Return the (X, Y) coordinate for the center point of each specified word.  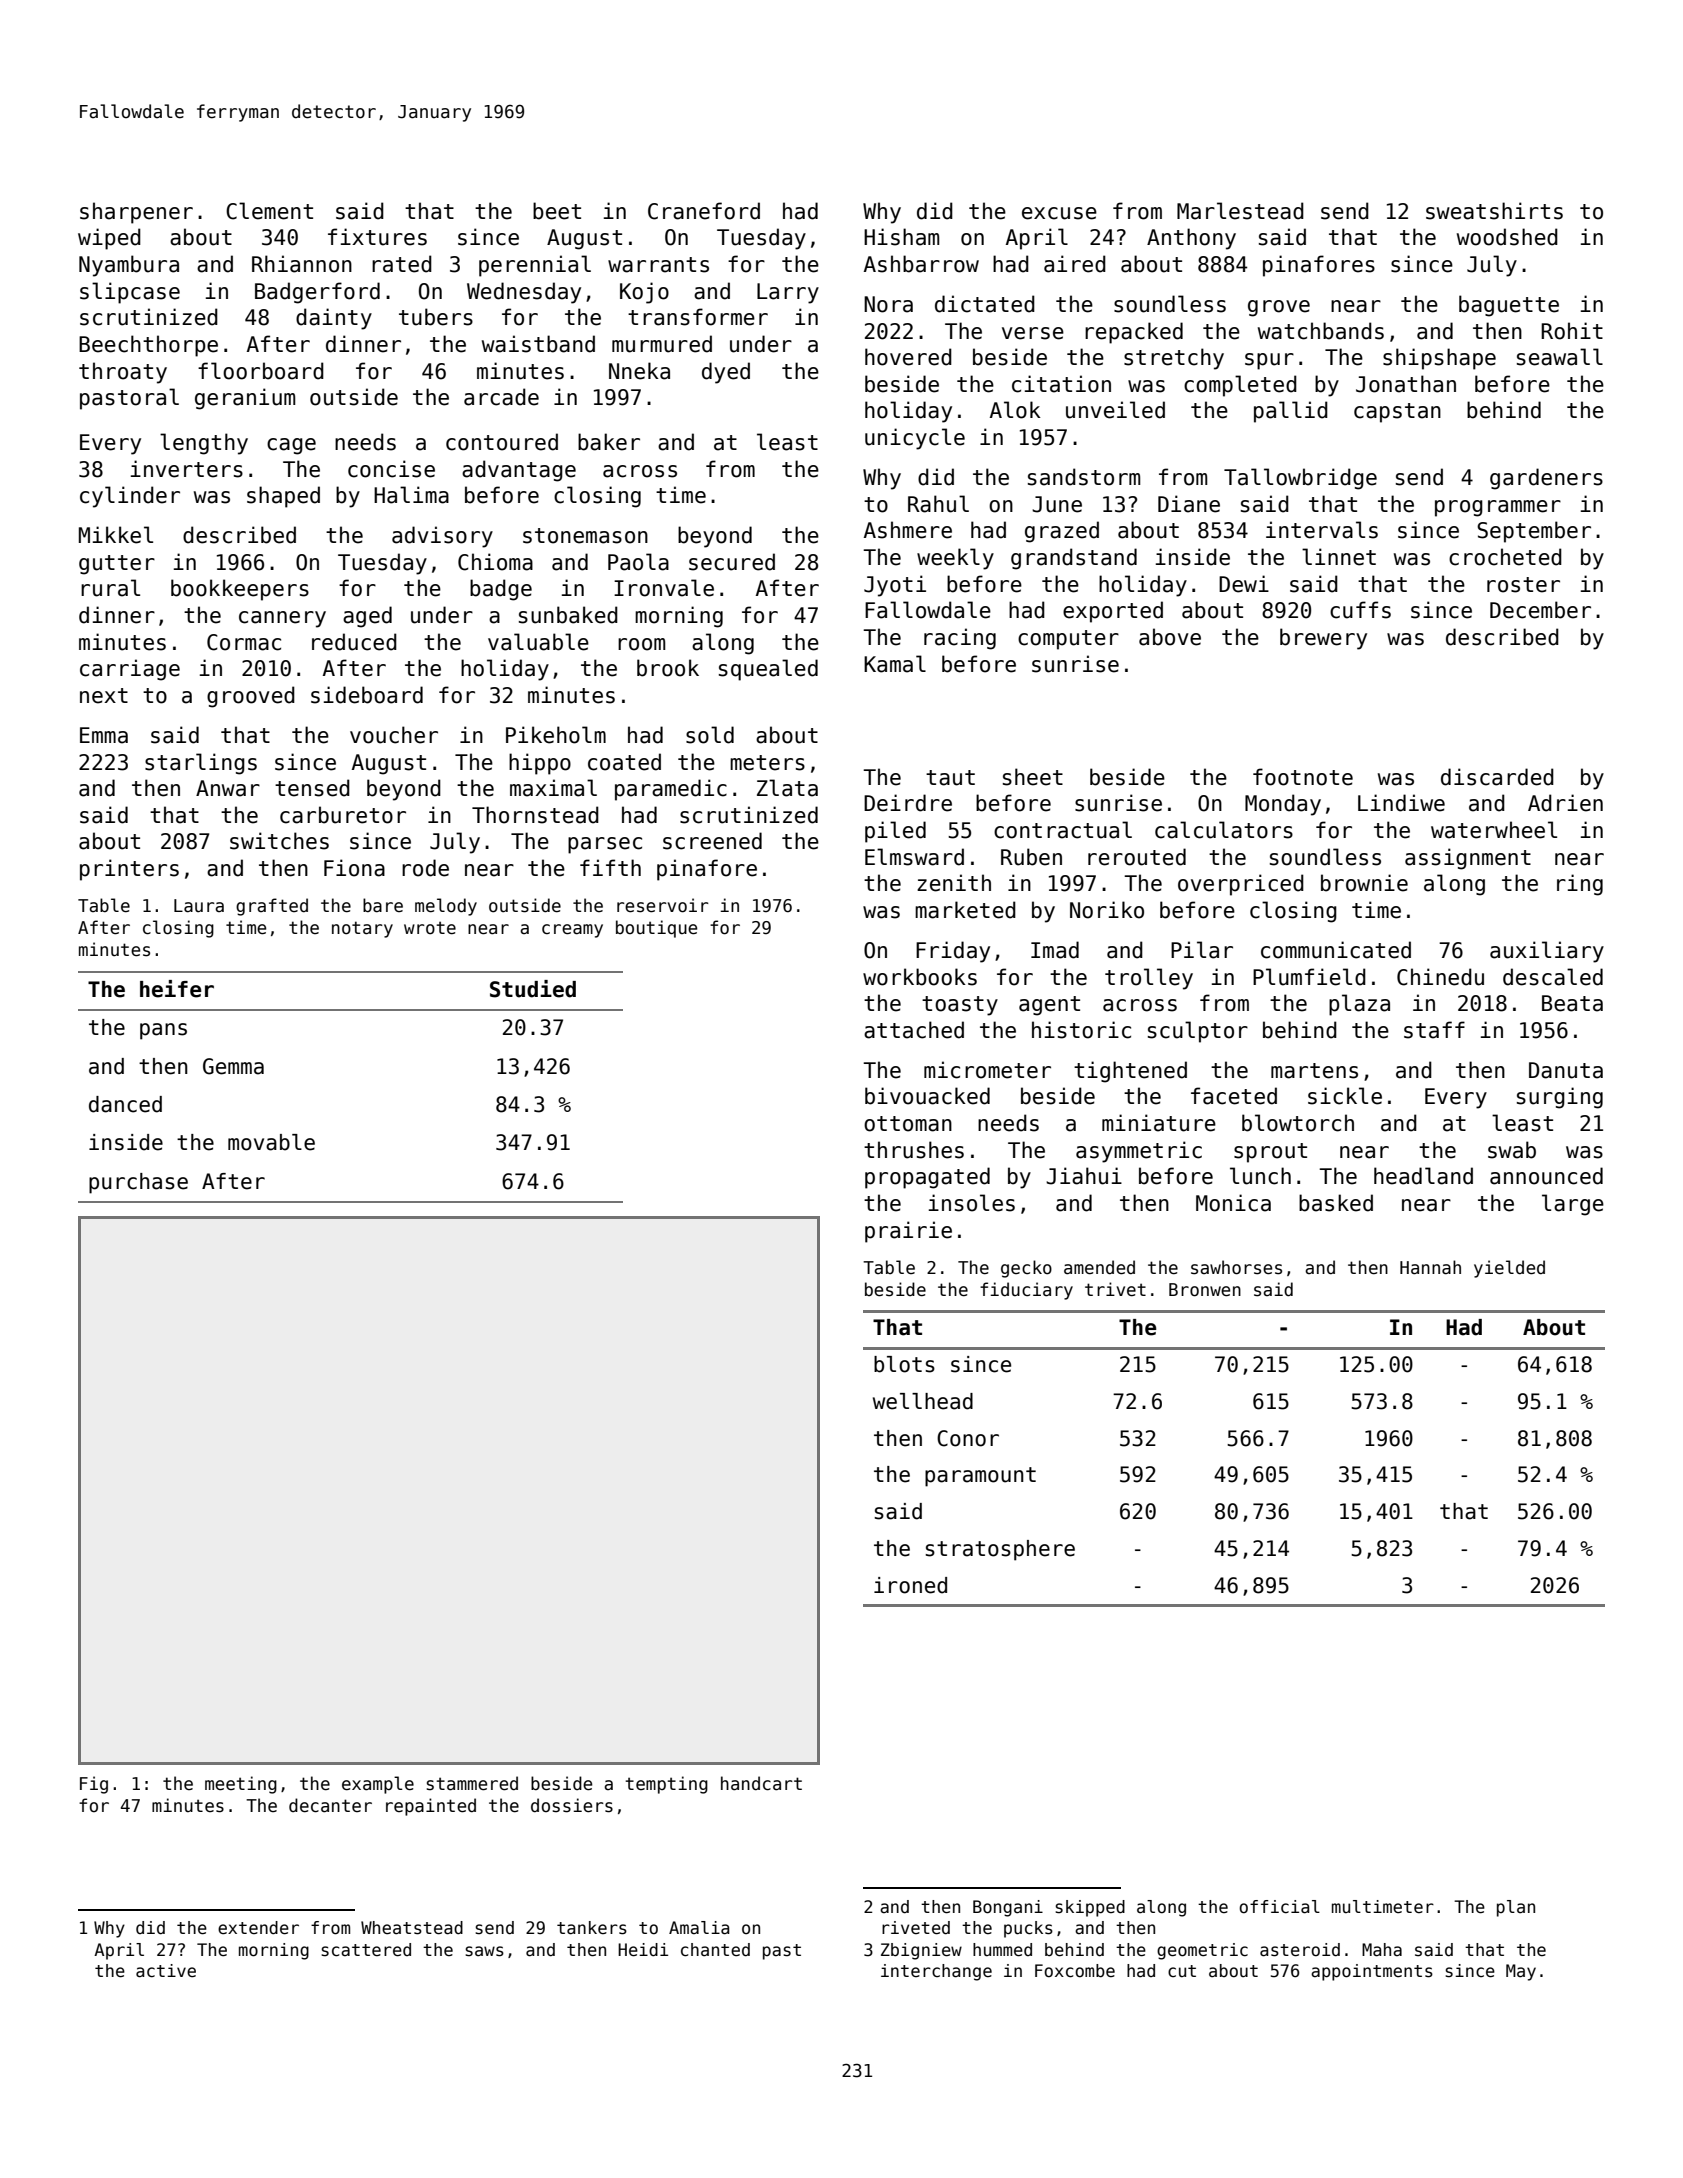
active (166, 1971)
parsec (605, 845)
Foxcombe (1075, 1971)
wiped (109, 239)
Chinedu (1440, 977)
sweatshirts (1494, 211)
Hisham (901, 237)
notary (362, 929)
